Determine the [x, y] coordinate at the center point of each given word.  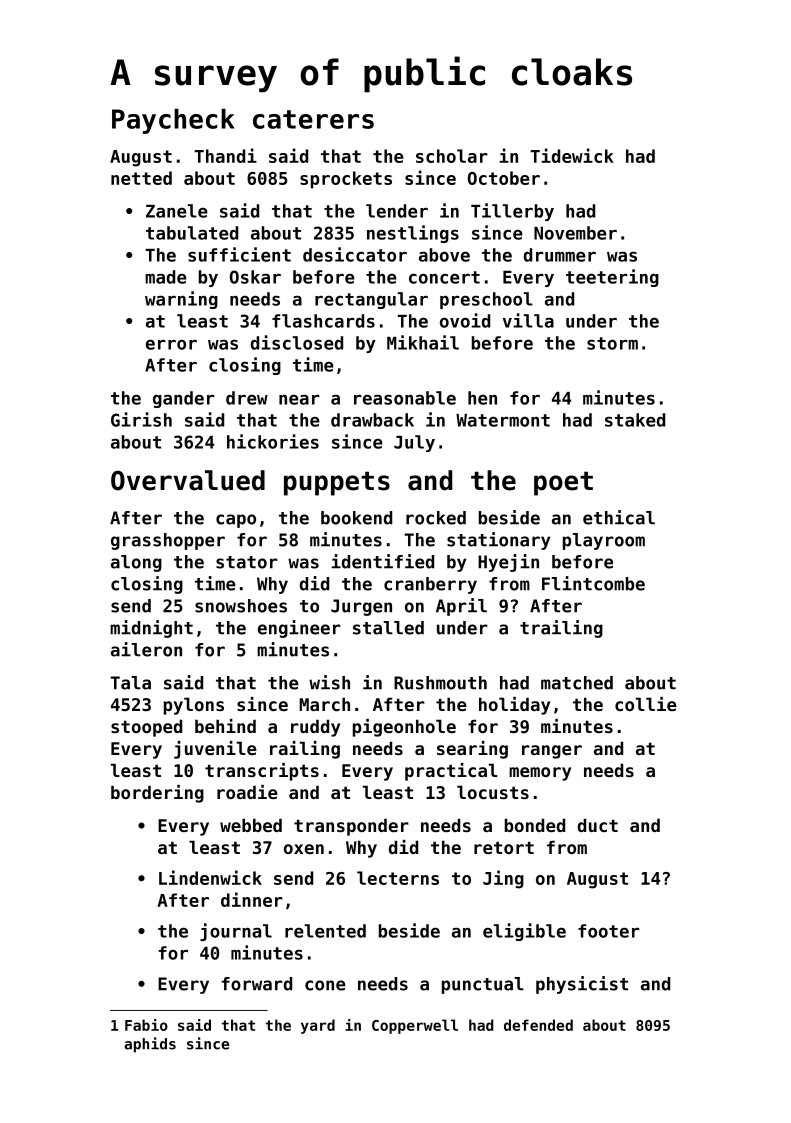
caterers [313, 119]
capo [236, 521]
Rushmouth [440, 683]
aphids [150, 1045]
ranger [552, 752]
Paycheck [173, 121]
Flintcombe [593, 583]
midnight [151, 629]
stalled [388, 628]
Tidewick [572, 155]
